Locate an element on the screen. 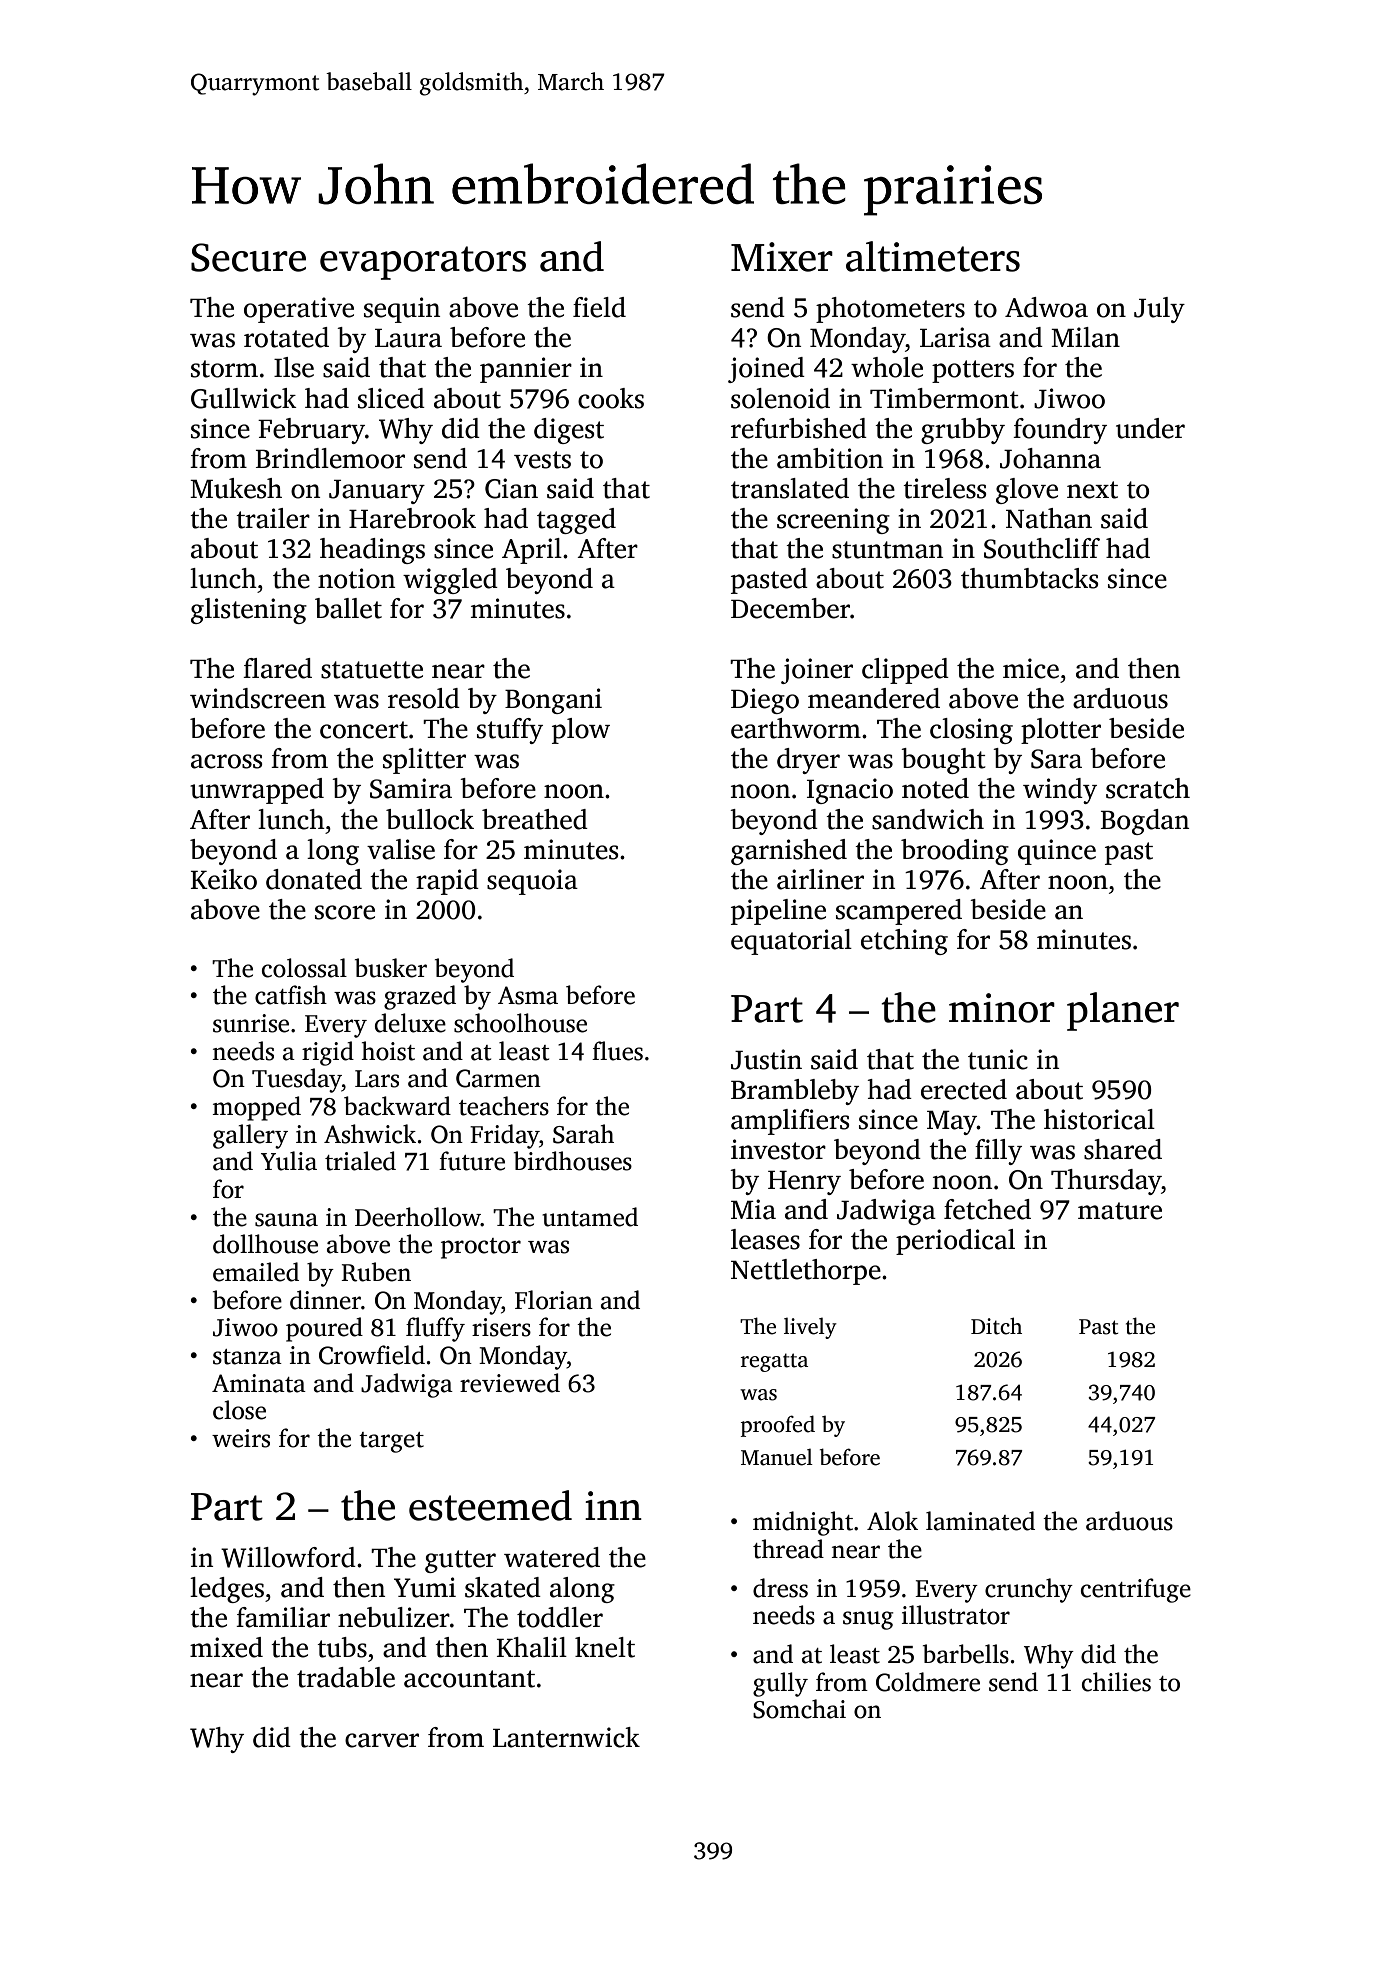 The height and width of the screenshot is (1969, 1386). Keiko is located at coordinates (224, 879).
